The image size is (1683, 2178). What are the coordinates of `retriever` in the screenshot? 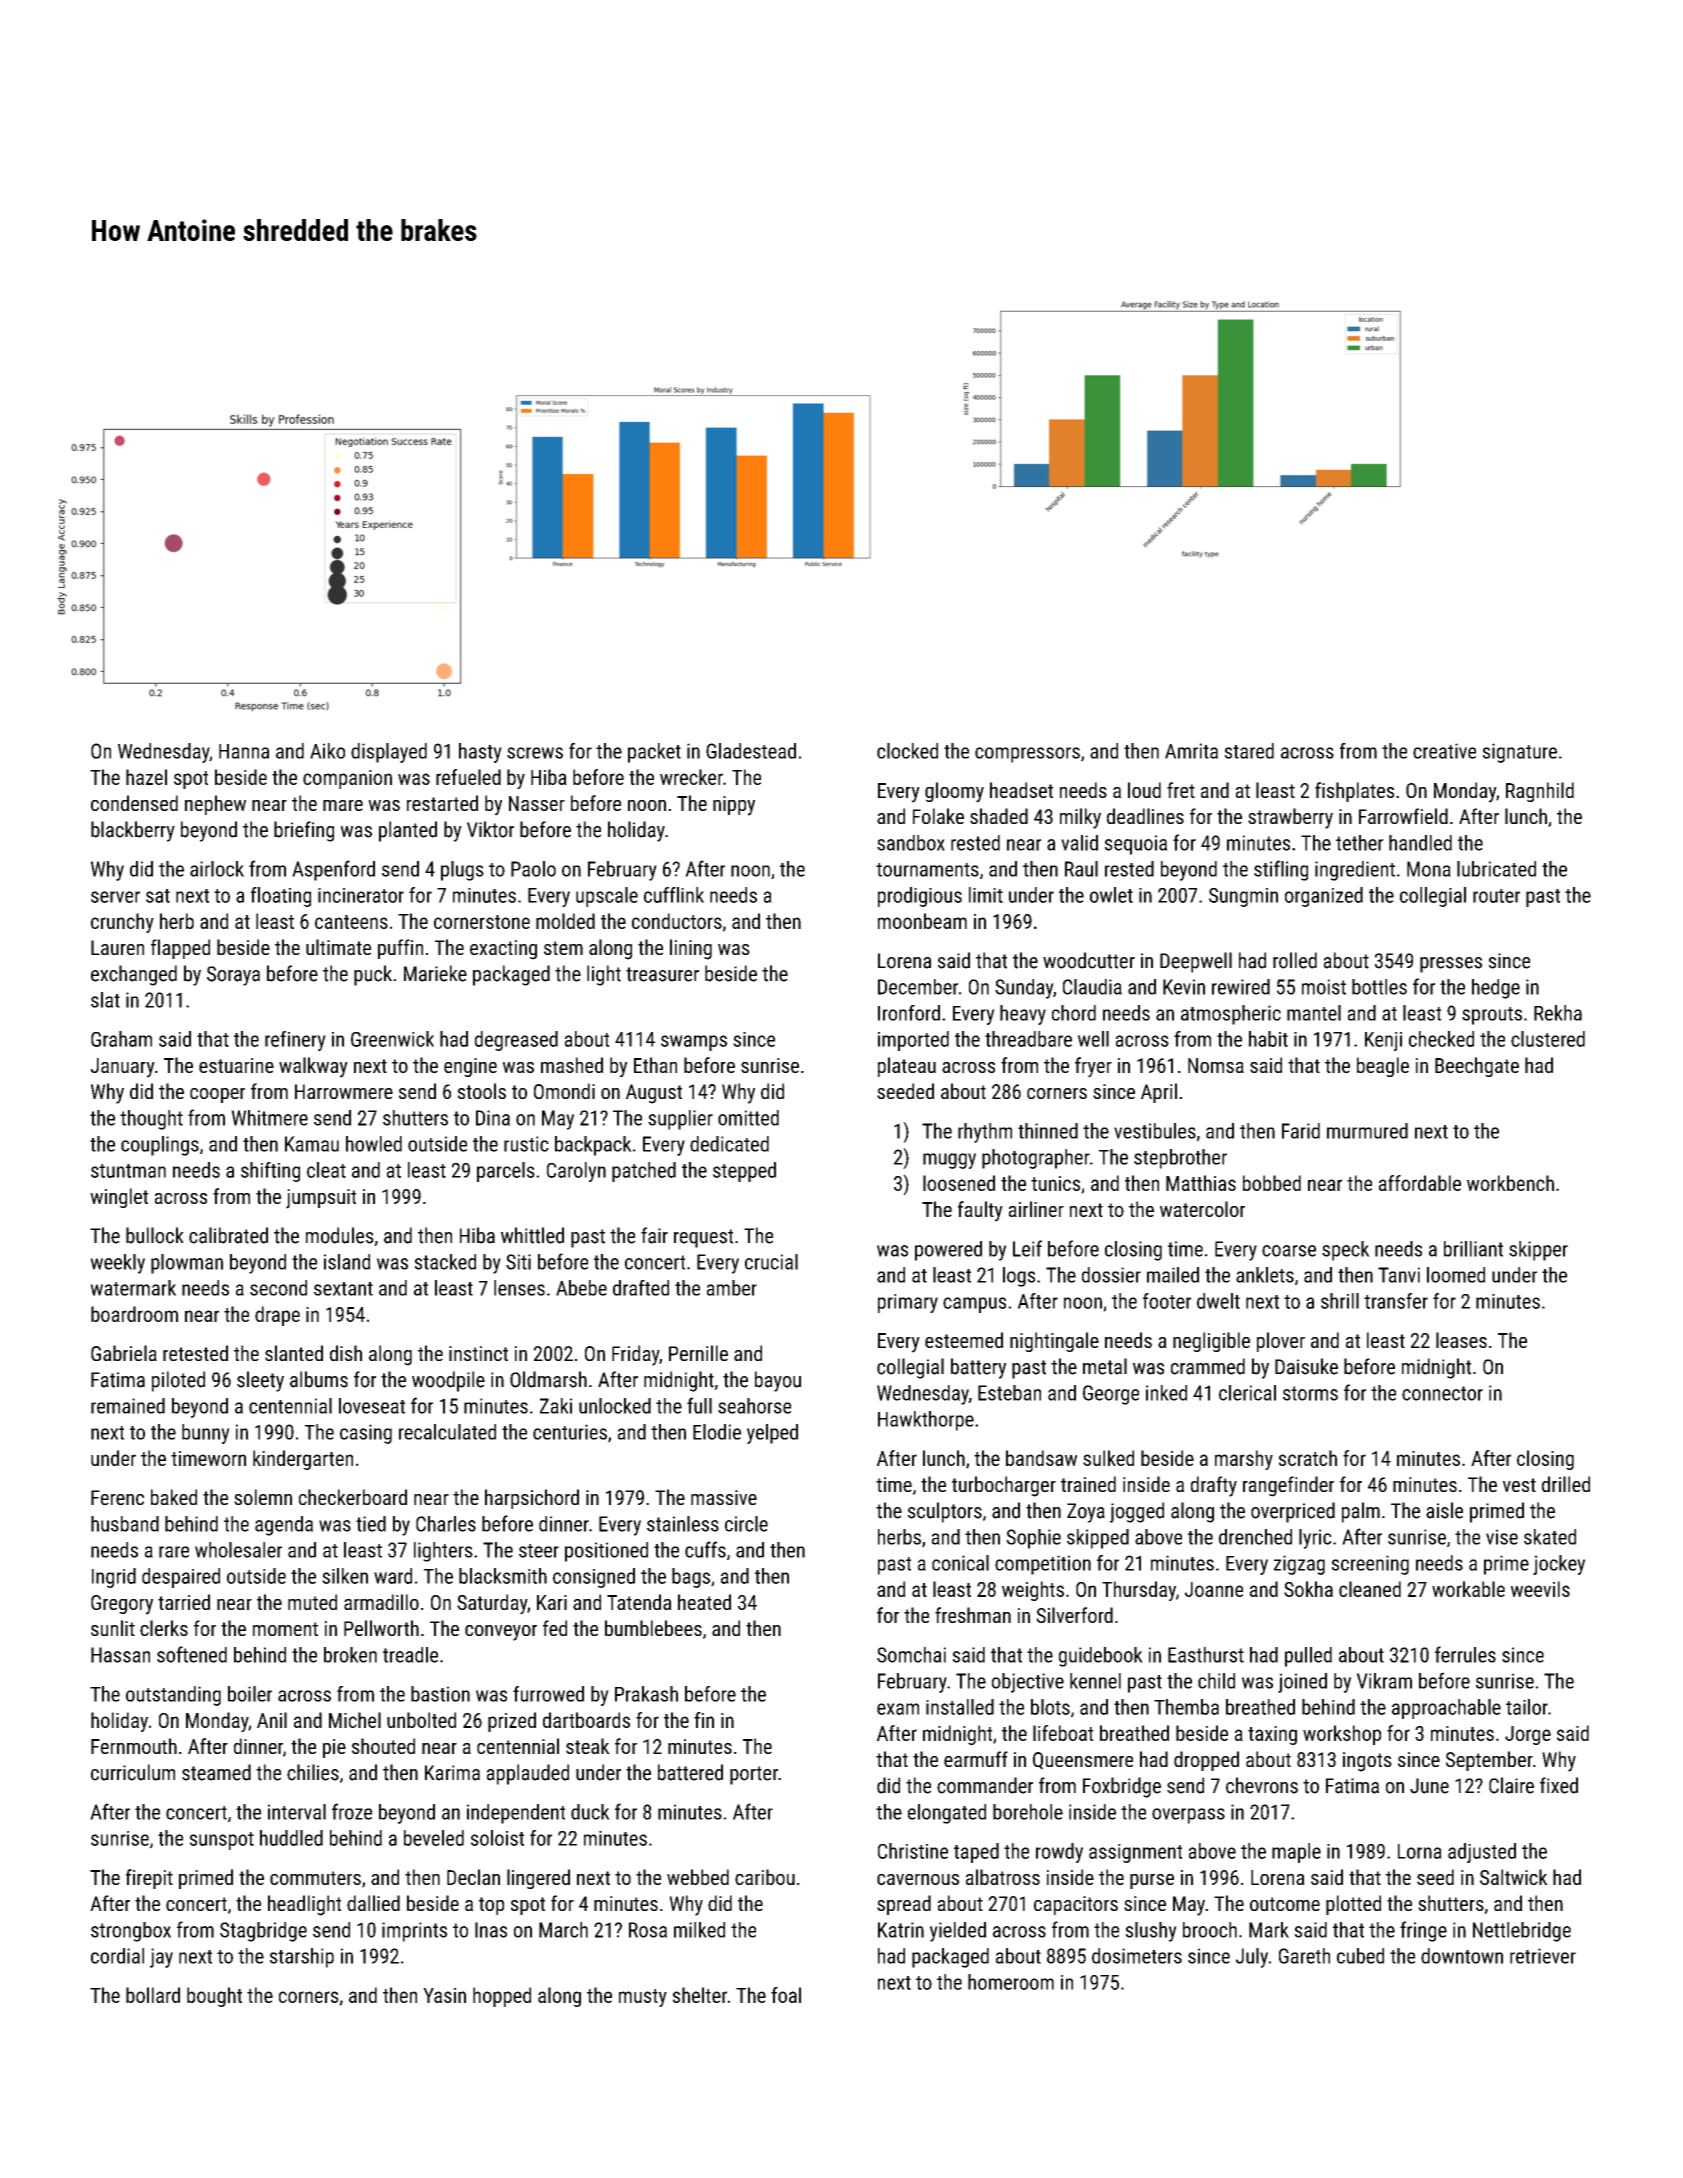 It's located at (1543, 1956).
